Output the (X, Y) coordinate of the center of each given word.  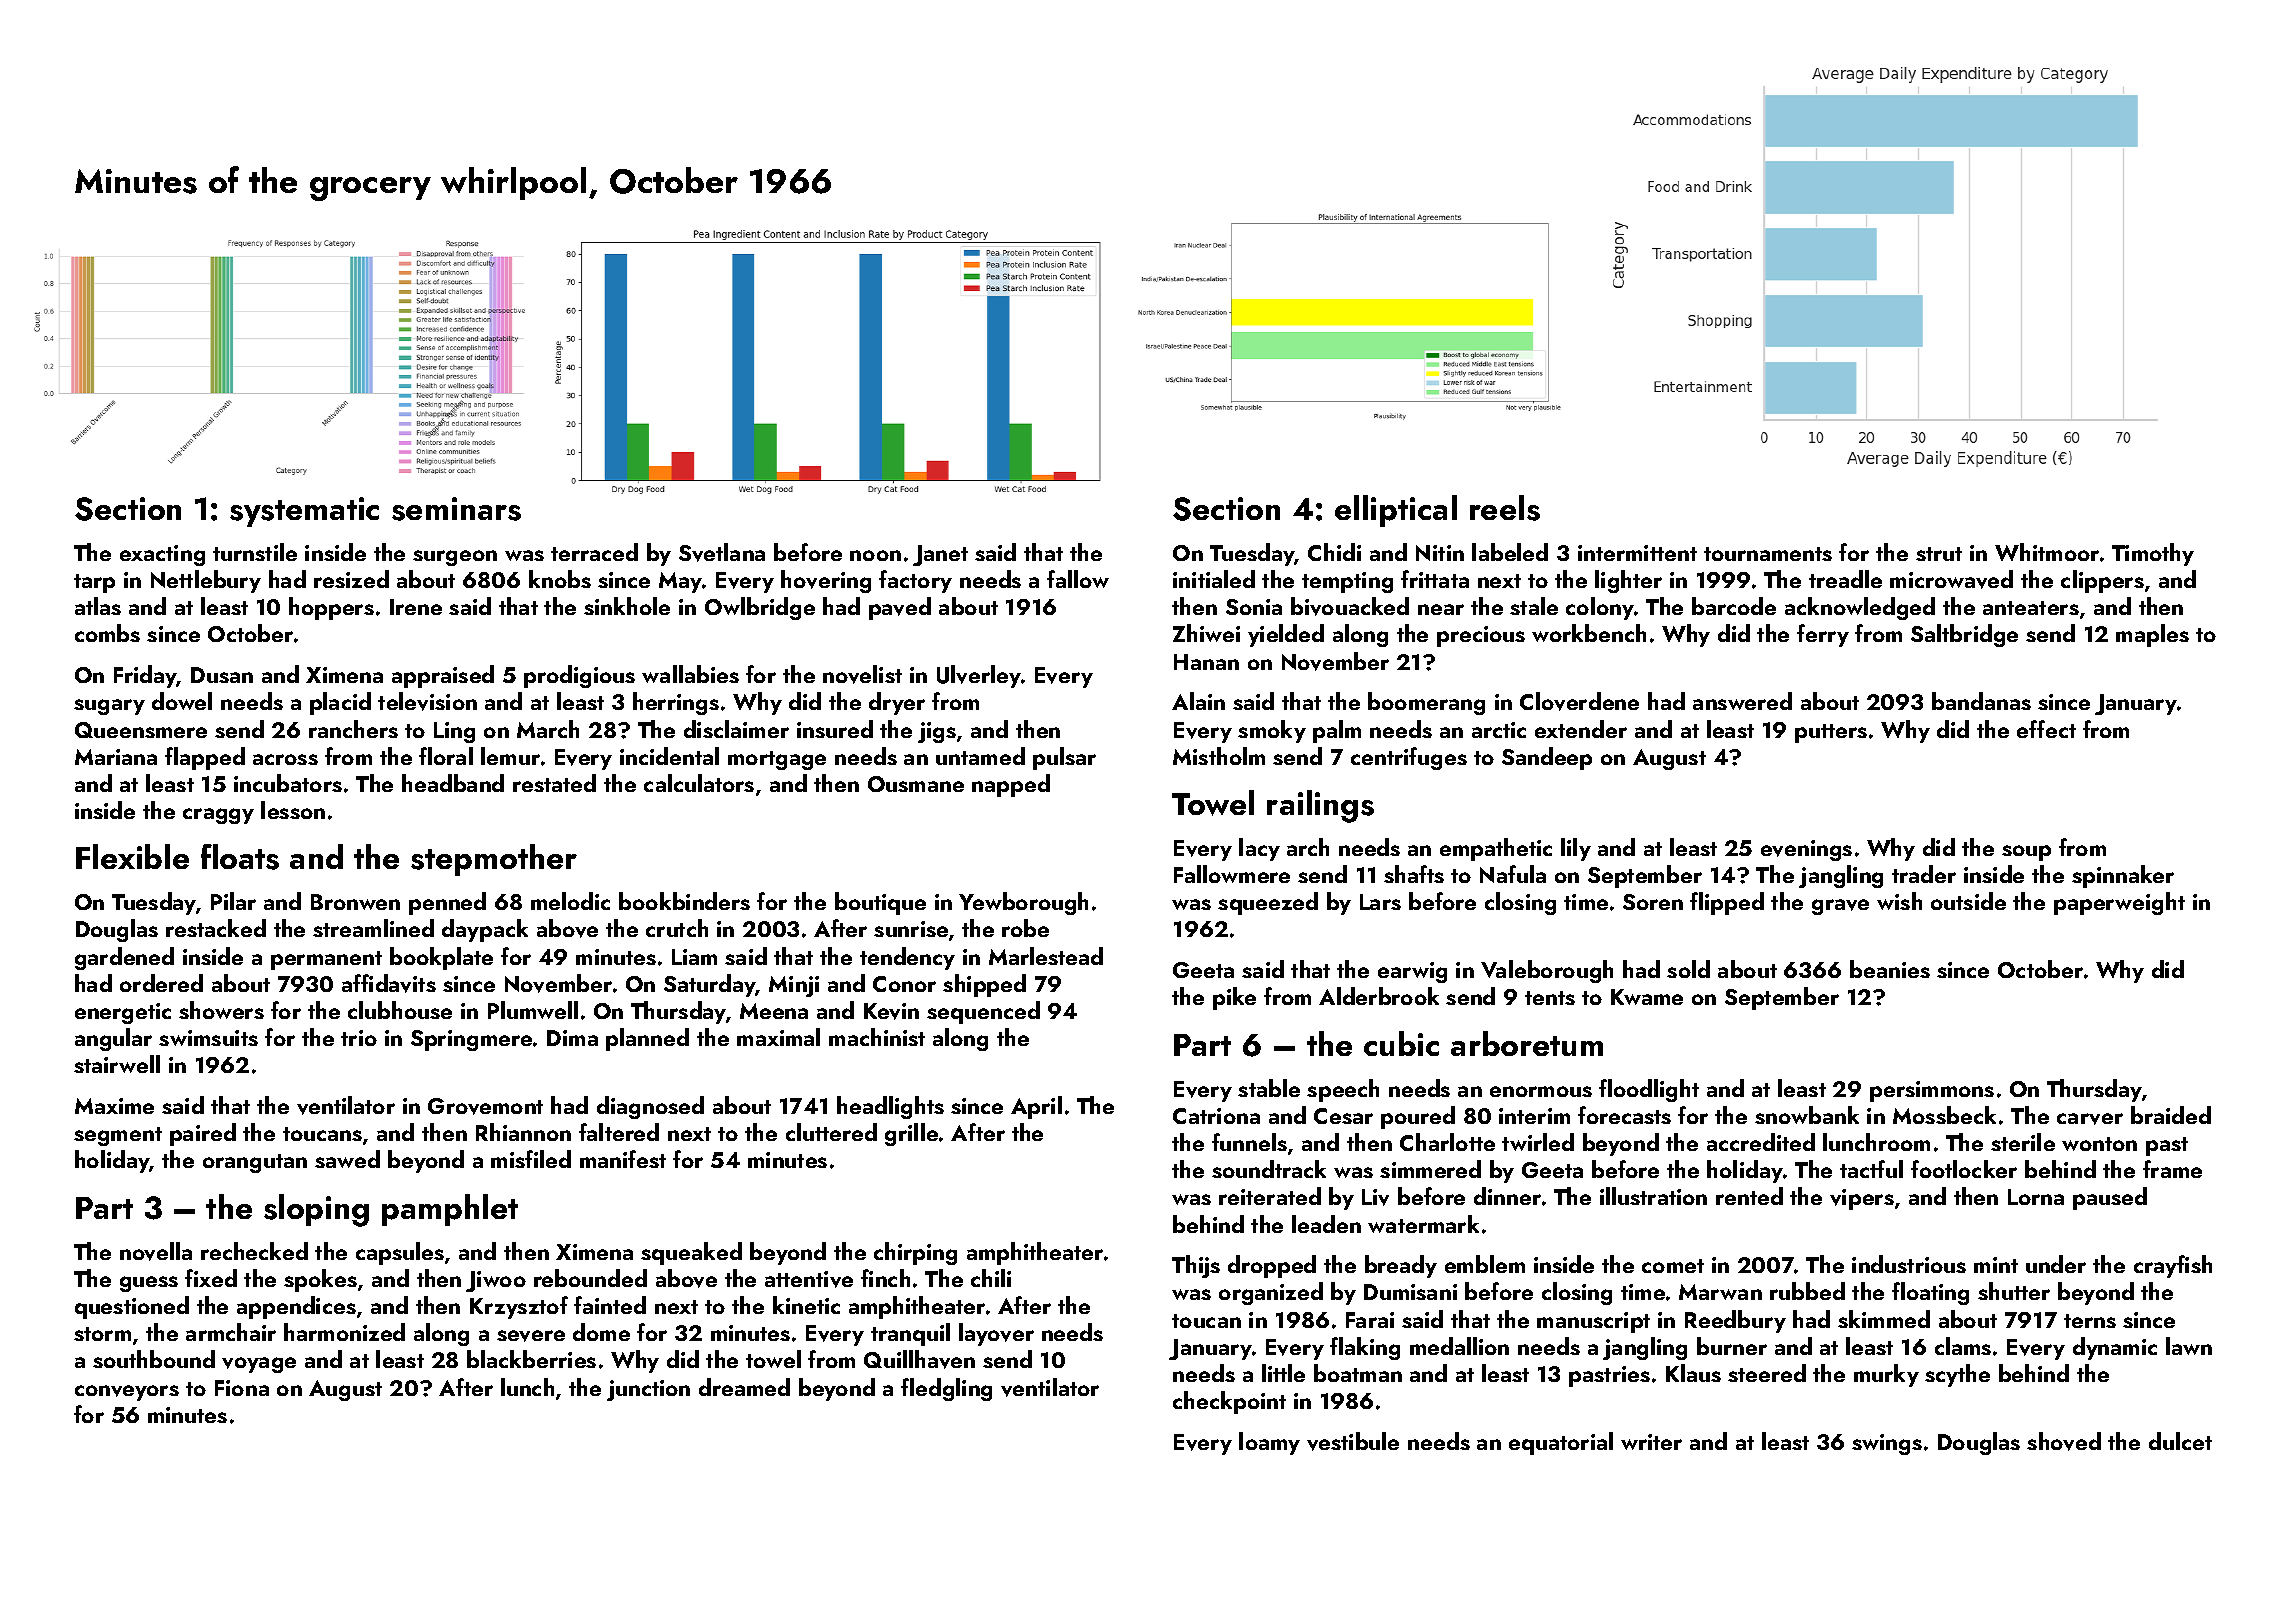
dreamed (744, 1387)
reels (1505, 508)
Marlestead (1046, 956)
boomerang (1426, 703)
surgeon (455, 558)
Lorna (2036, 1197)
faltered (619, 1132)
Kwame (1647, 997)
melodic (570, 901)
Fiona (242, 1388)
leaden (1326, 1224)
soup (2026, 853)
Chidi (1334, 552)
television (427, 701)
